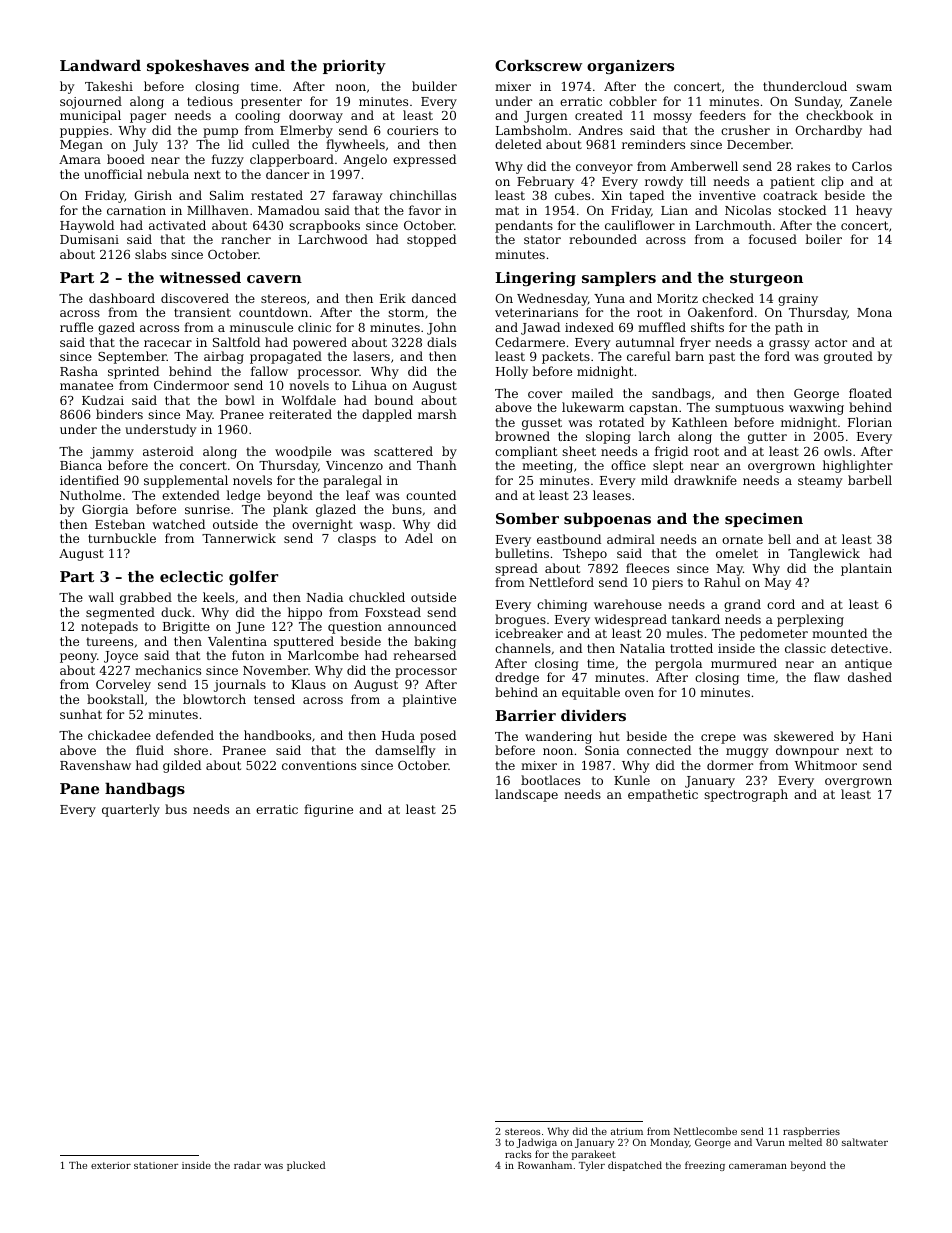 The image size is (952, 1233). What do you see at coordinates (306, 1166) in the screenshot?
I see `plucked` at bounding box center [306, 1166].
